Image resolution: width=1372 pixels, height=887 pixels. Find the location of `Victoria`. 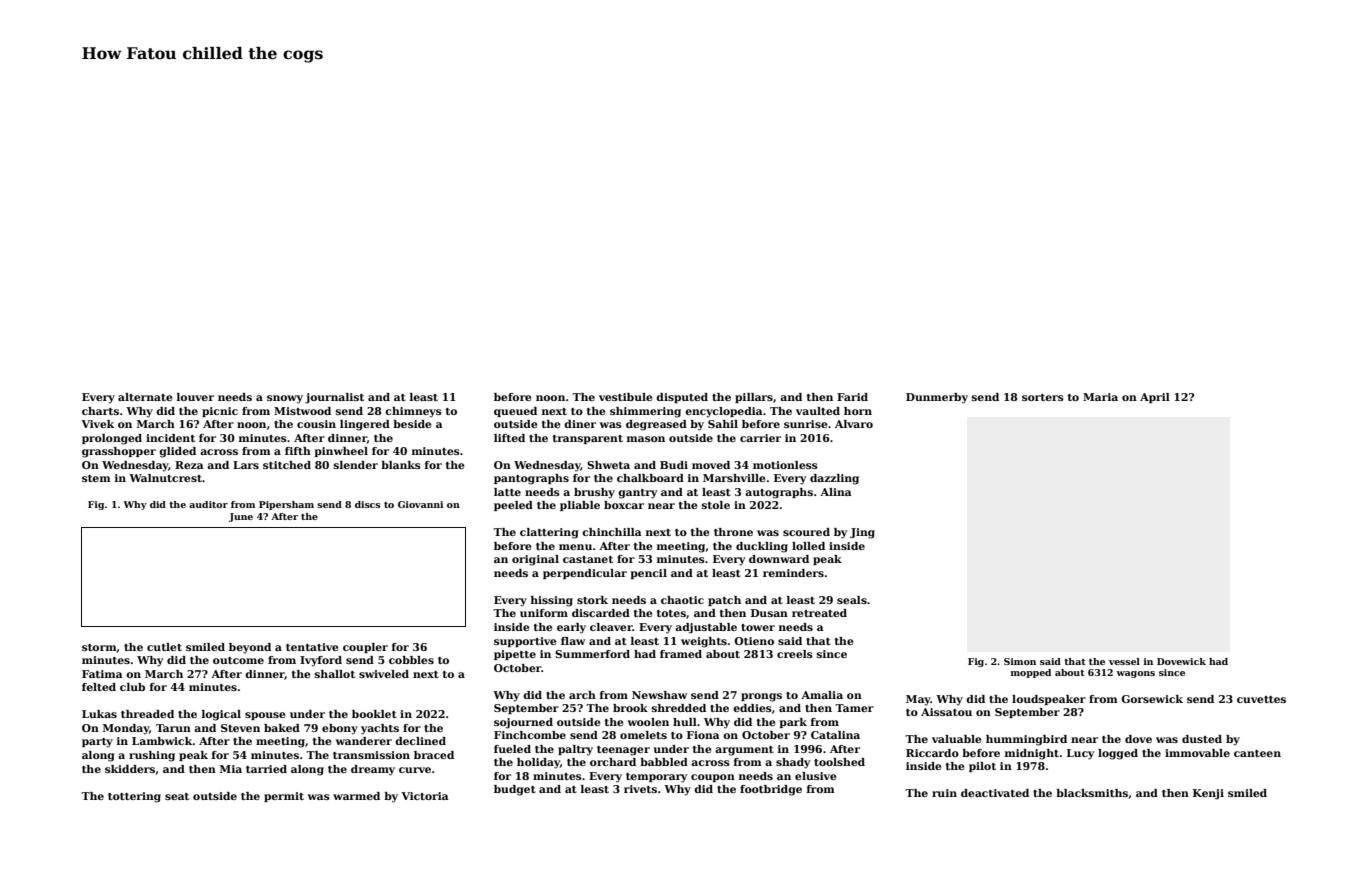

Victoria is located at coordinates (425, 796).
